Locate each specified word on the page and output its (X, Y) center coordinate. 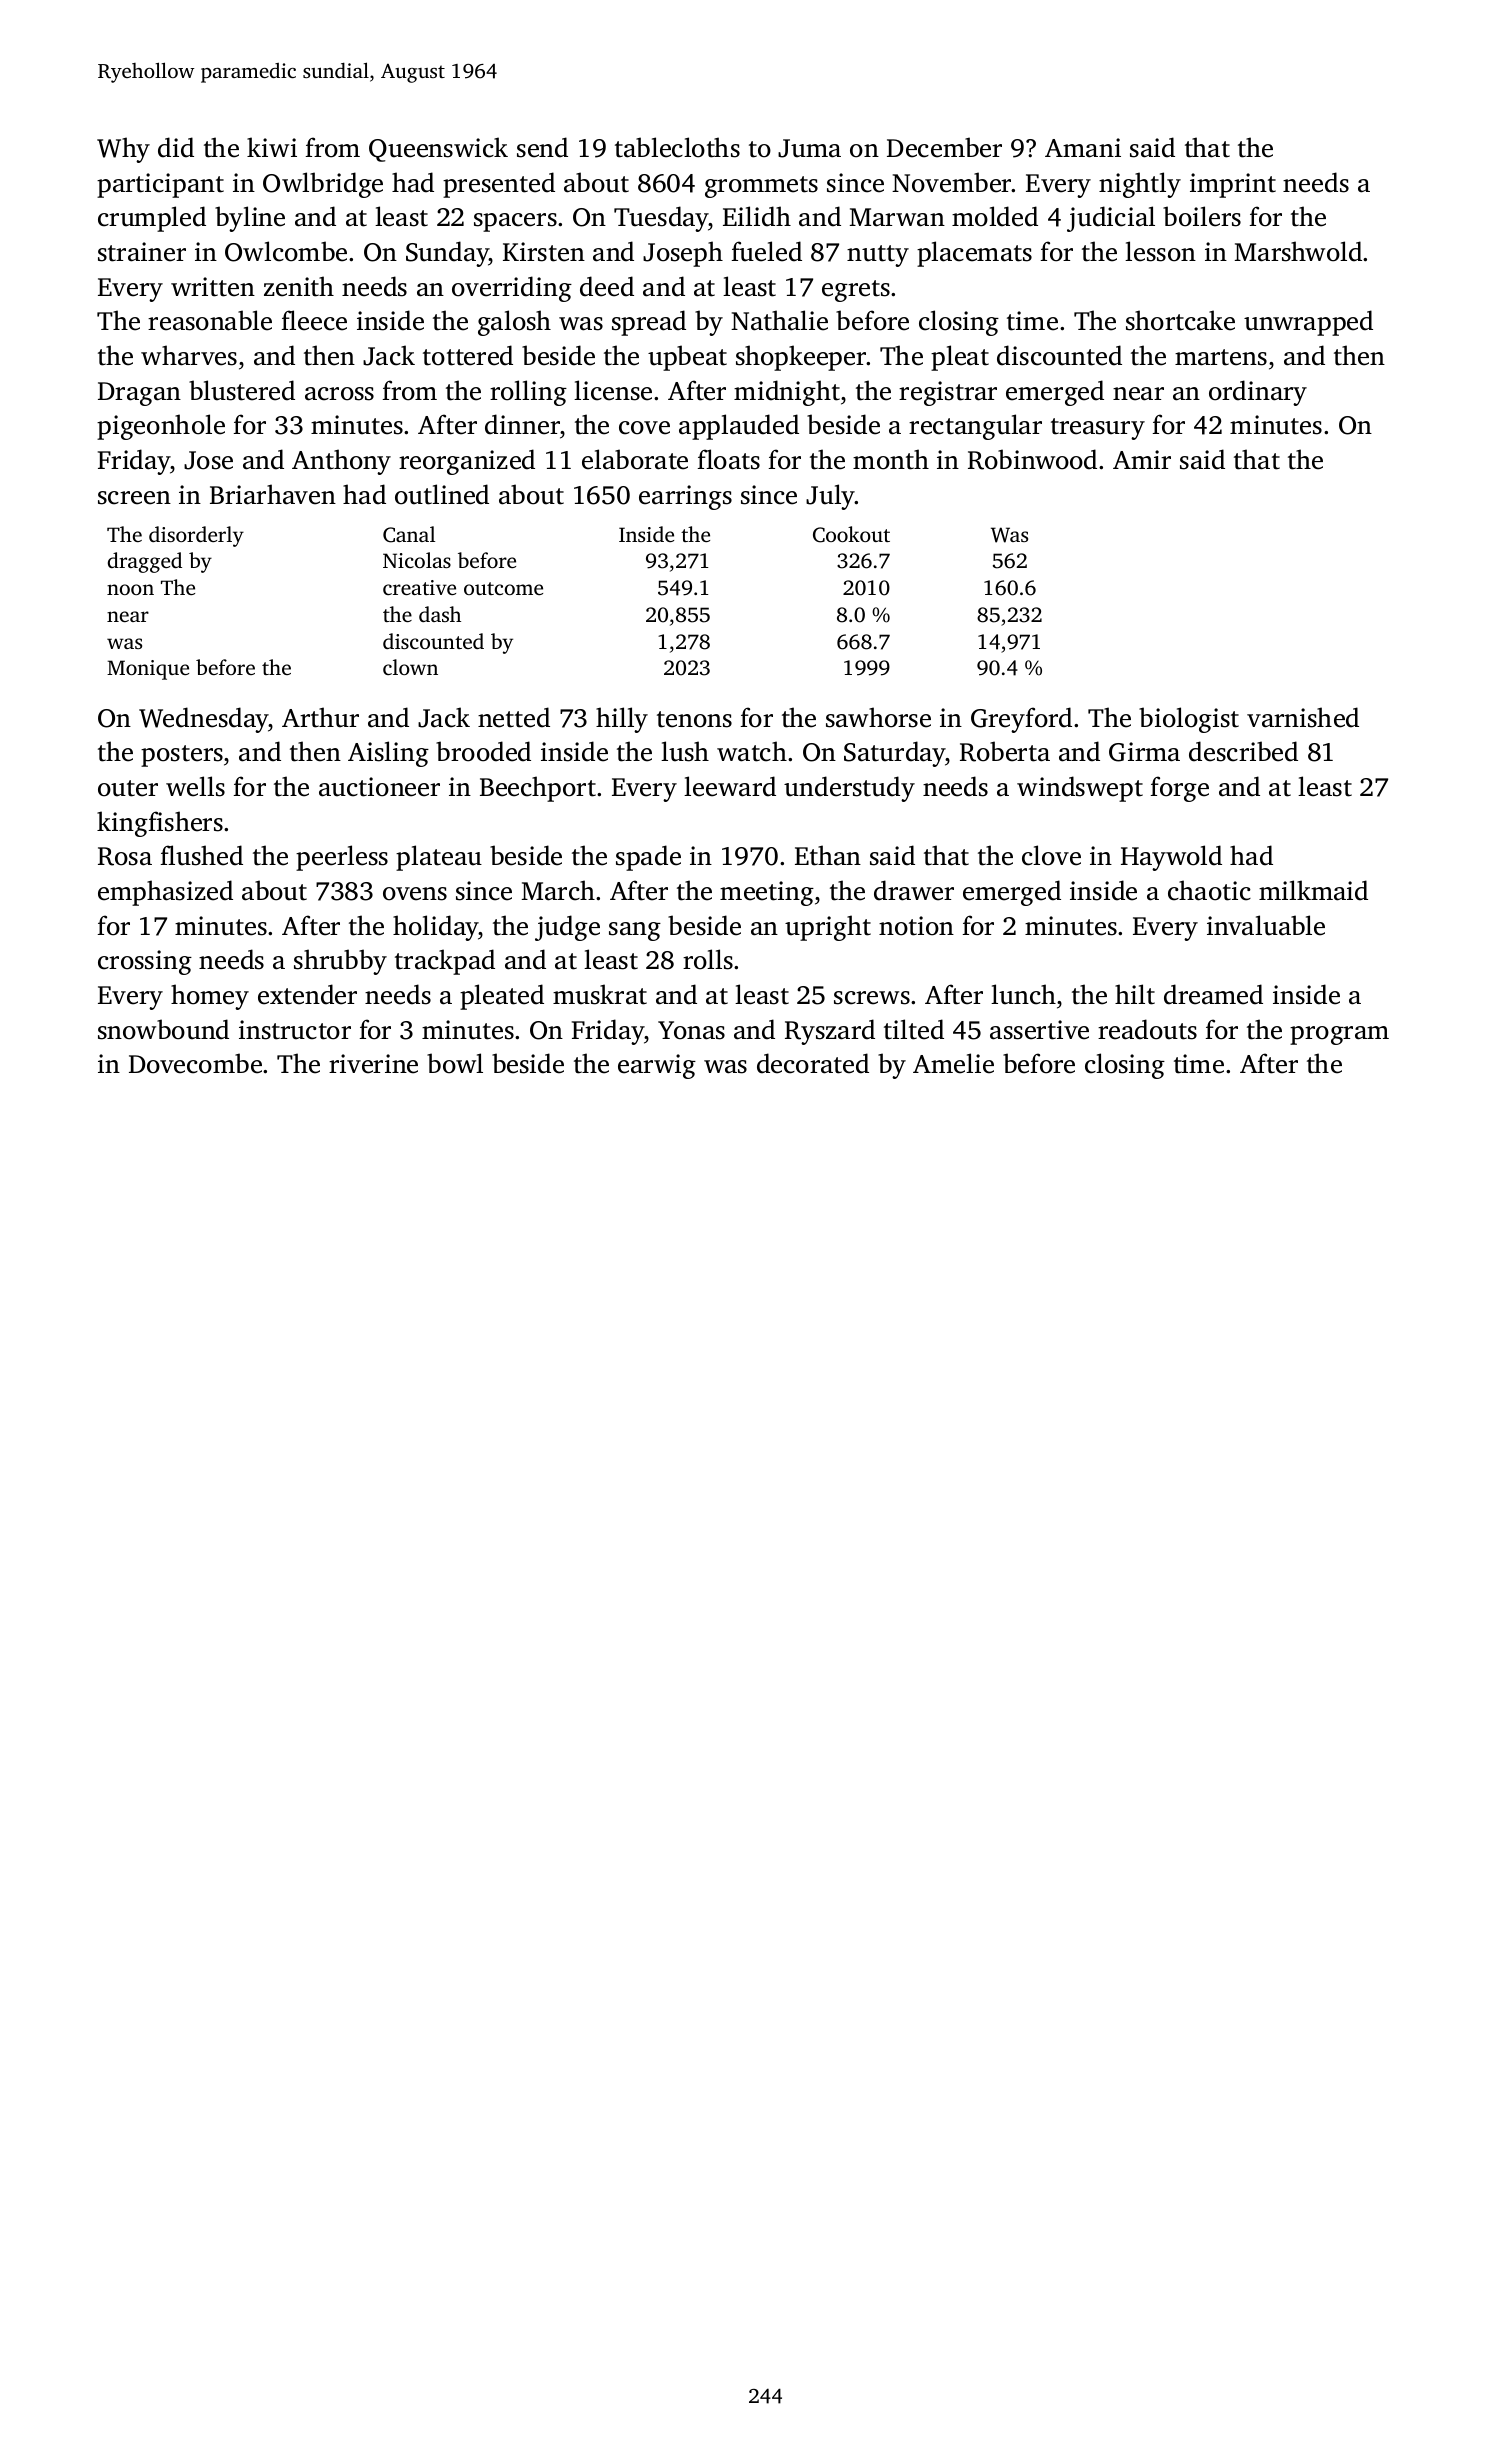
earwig (657, 1066)
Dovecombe (195, 1063)
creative (419, 587)
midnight (787, 393)
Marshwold (1298, 251)
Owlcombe (286, 251)
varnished (1303, 717)
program (1339, 1035)
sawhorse (878, 717)
